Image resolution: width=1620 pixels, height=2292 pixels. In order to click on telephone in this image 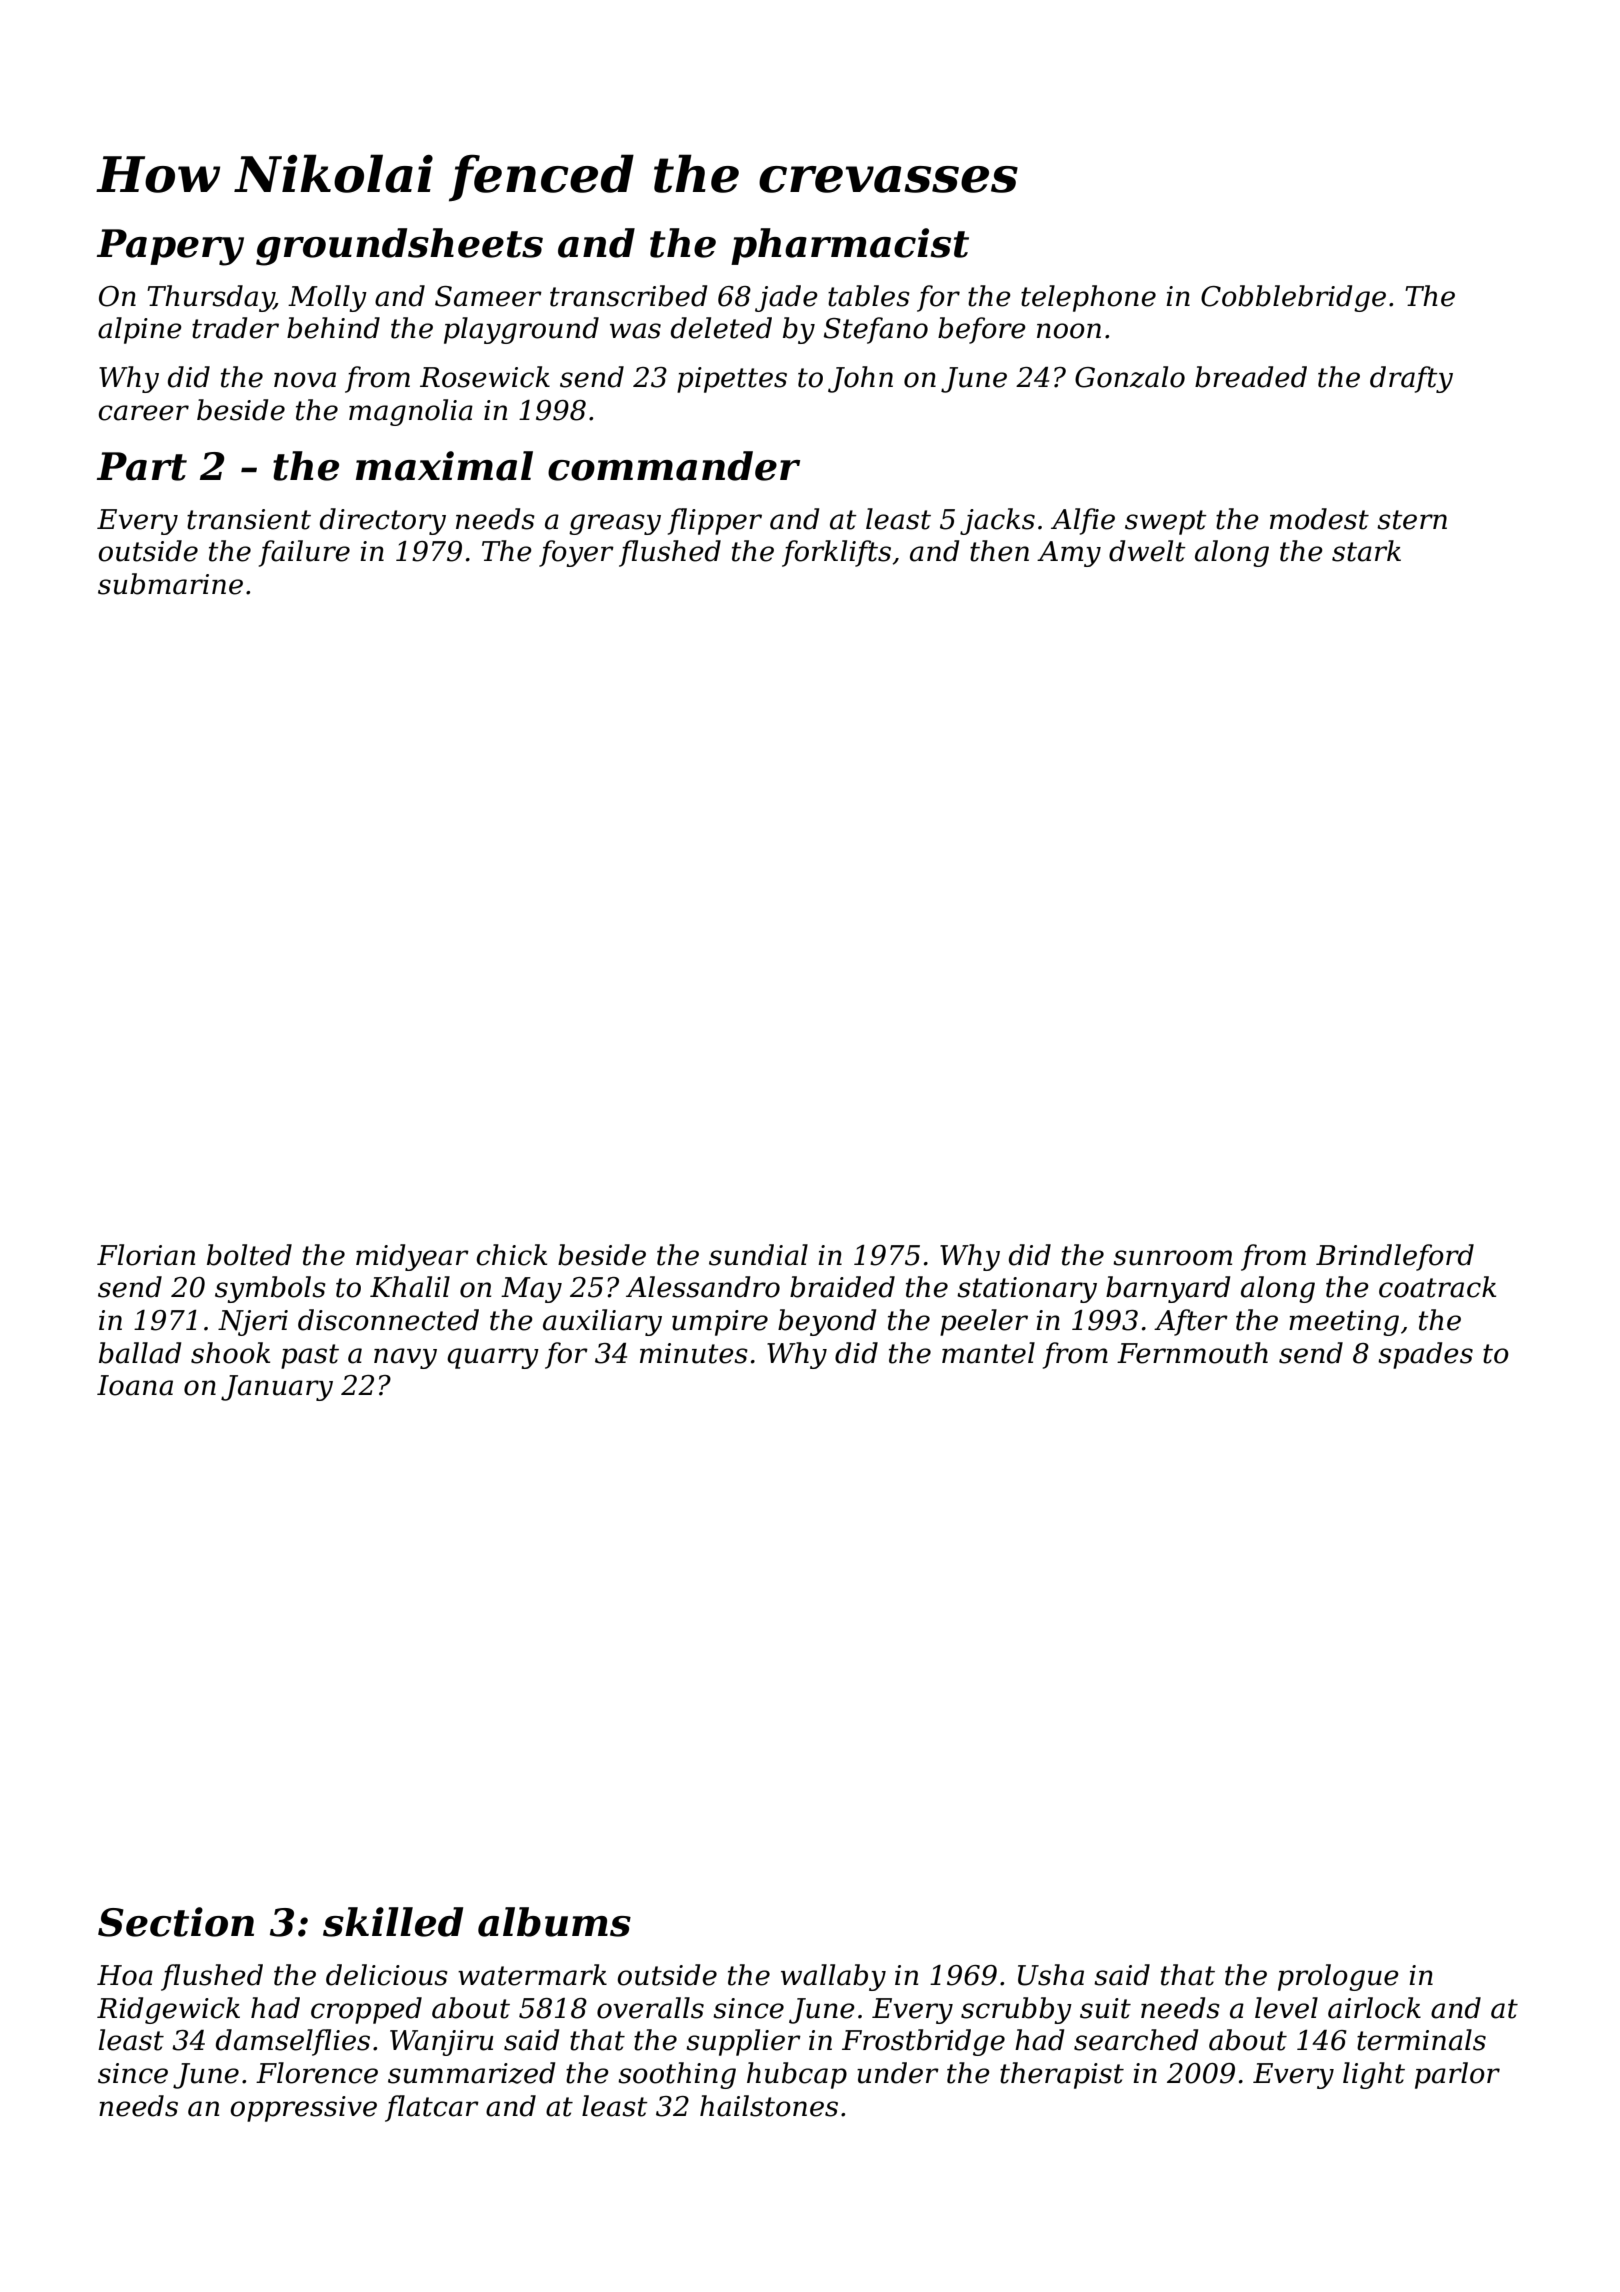, I will do `click(1088, 298)`.
